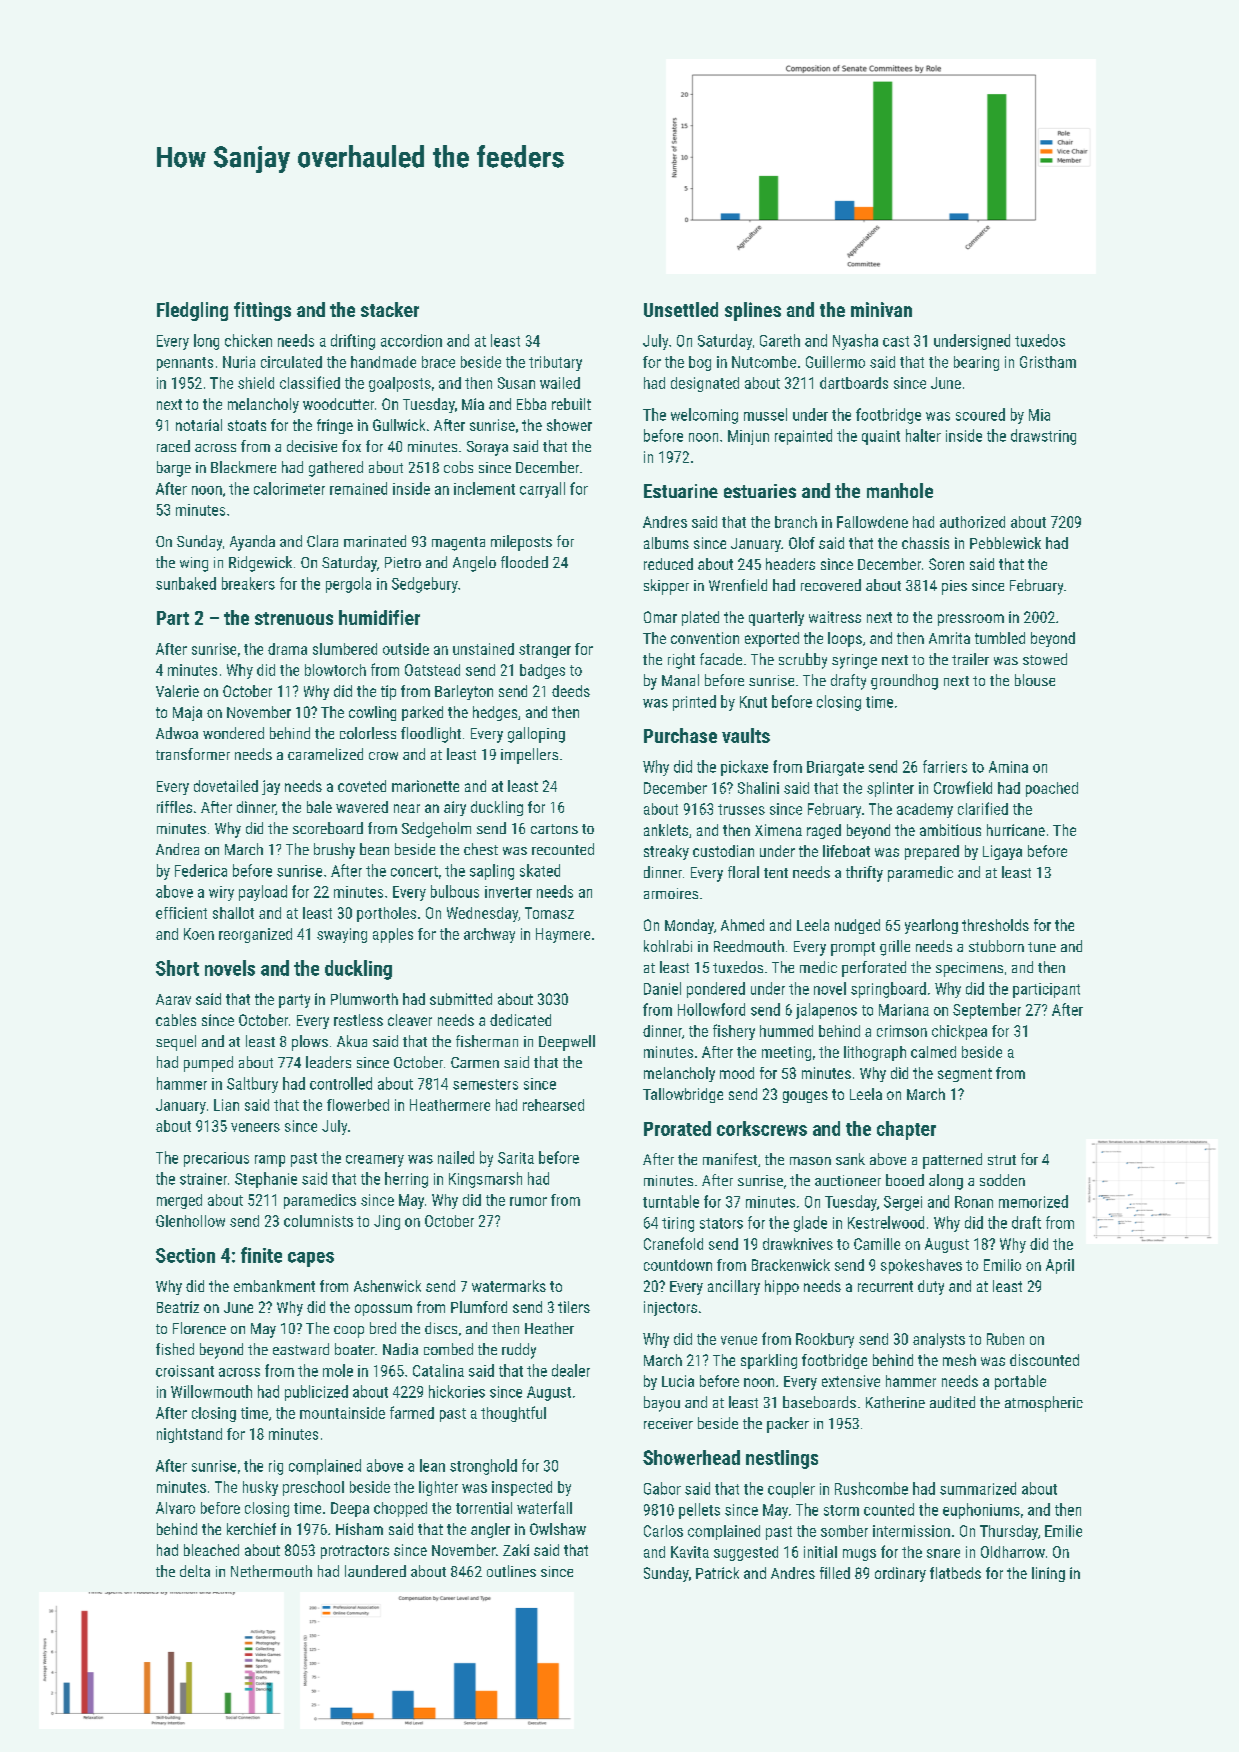 This screenshot has height=1752, width=1239. Describe the element at coordinates (255, 935) in the screenshot. I see `reorganized` at that location.
